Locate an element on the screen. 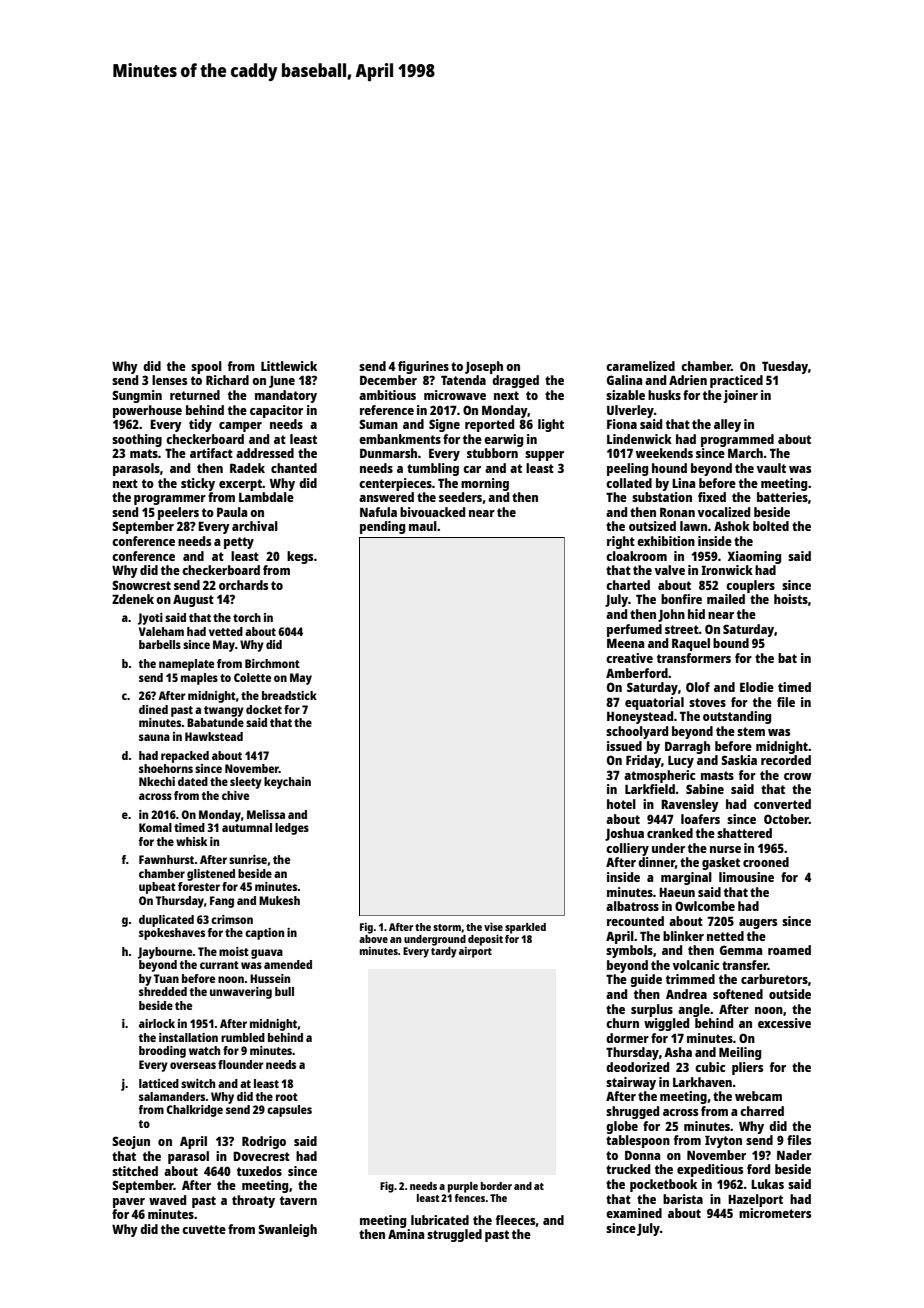  ledges is located at coordinates (292, 829).
